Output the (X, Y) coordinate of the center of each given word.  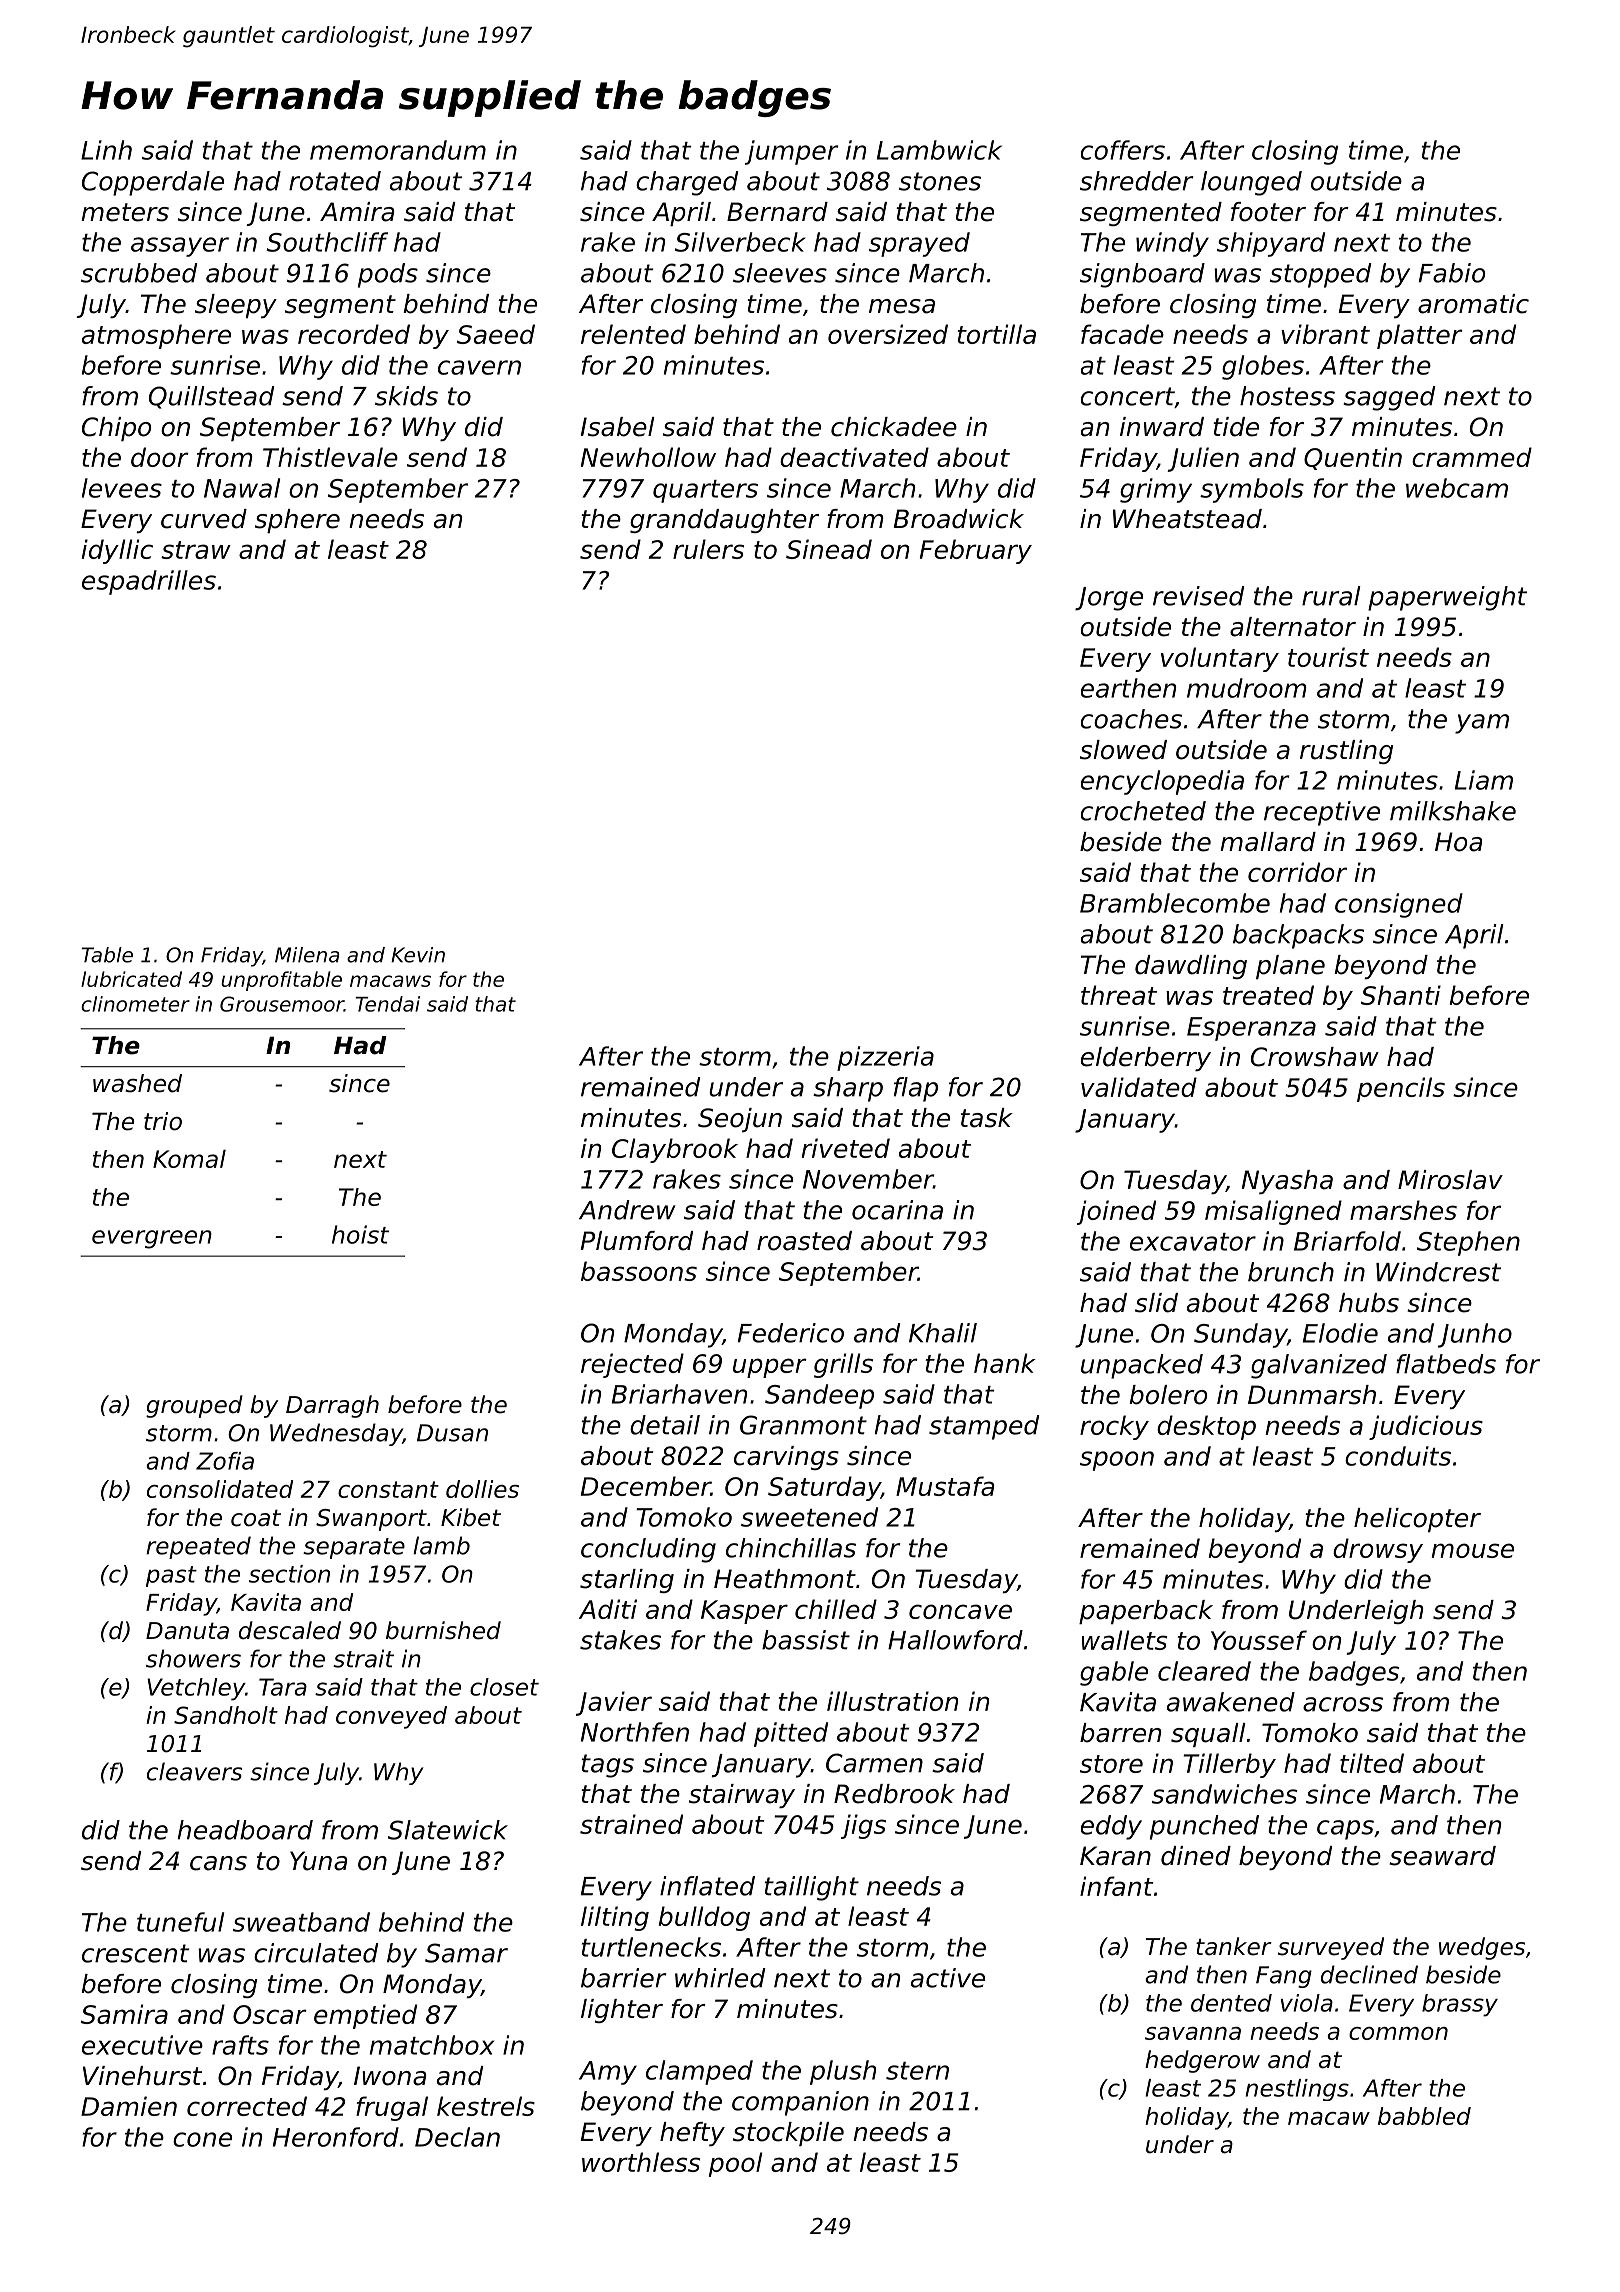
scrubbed (139, 273)
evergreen (152, 1239)
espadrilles (149, 582)
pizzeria (885, 1058)
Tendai (388, 1004)
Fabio (1452, 273)
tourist (1328, 657)
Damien (129, 2106)
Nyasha (1287, 1182)
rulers (708, 549)
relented (633, 334)
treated (1268, 995)
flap (916, 1089)
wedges (1482, 1948)
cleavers (194, 1771)
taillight (812, 1888)
